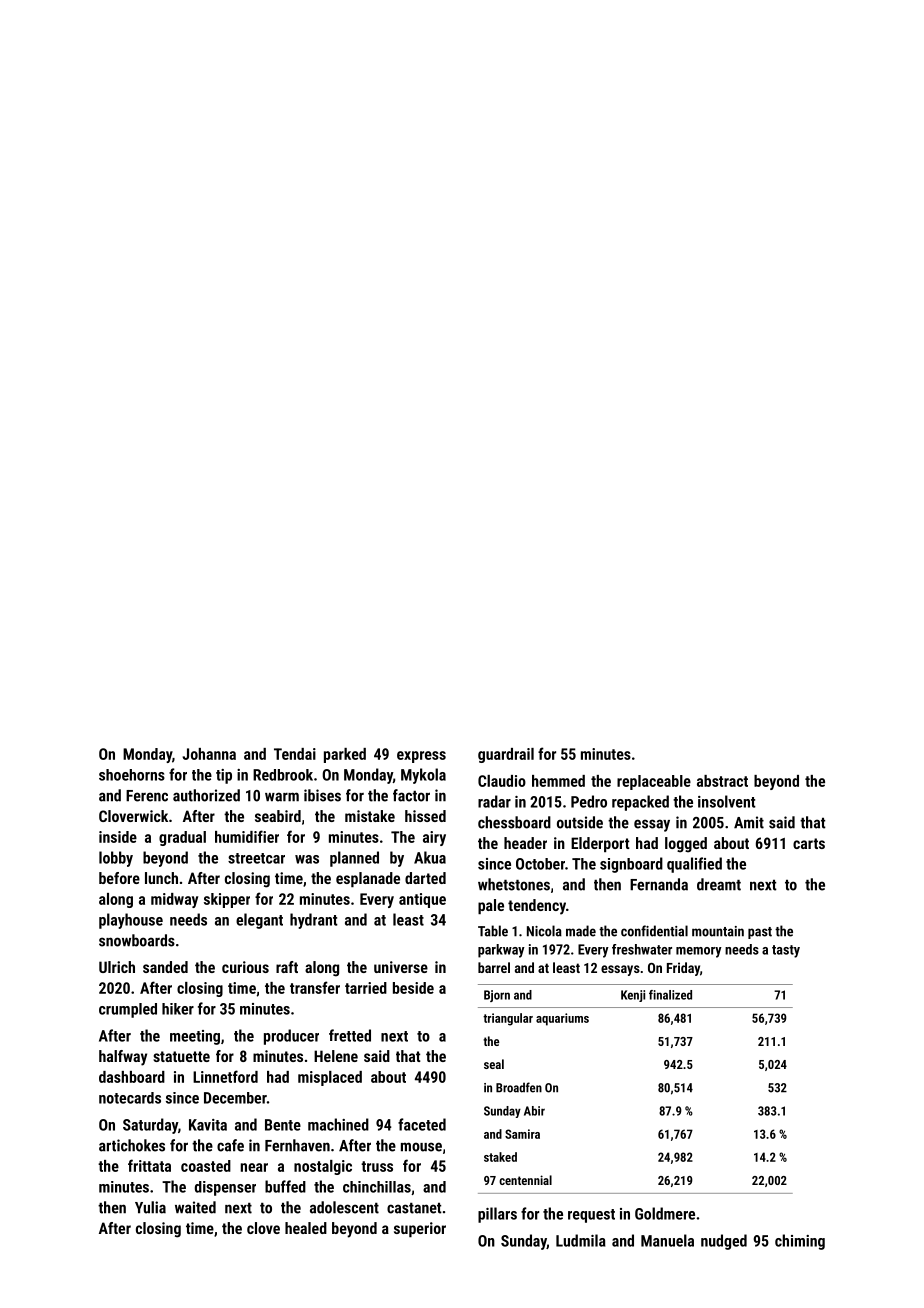 Image resolution: width=924 pixels, height=1308 pixels. Describe the element at coordinates (497, 996) in the screenshot. I see `Bjorn` at that location.
